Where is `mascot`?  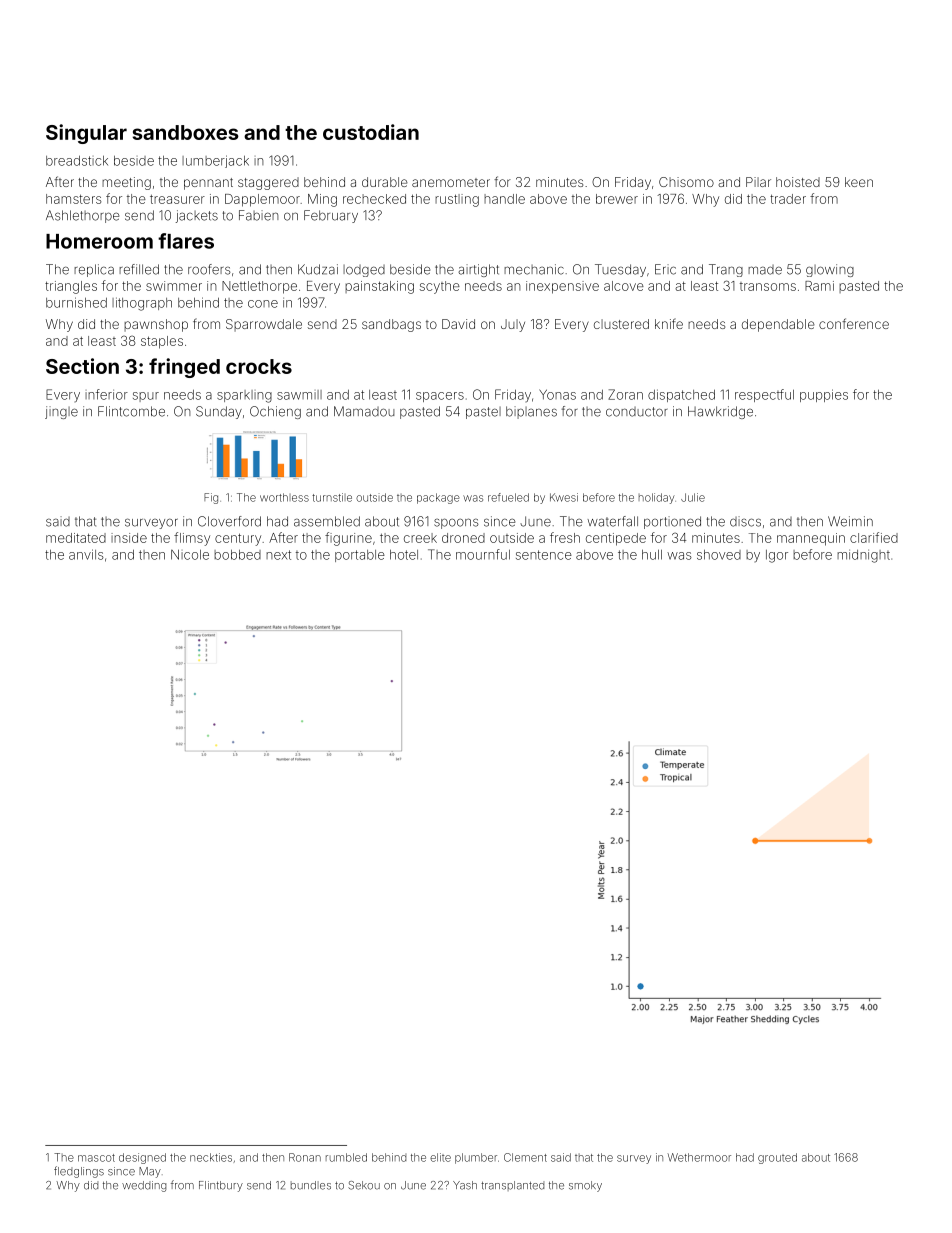 mascot is located at coordinates (96, 1158).
